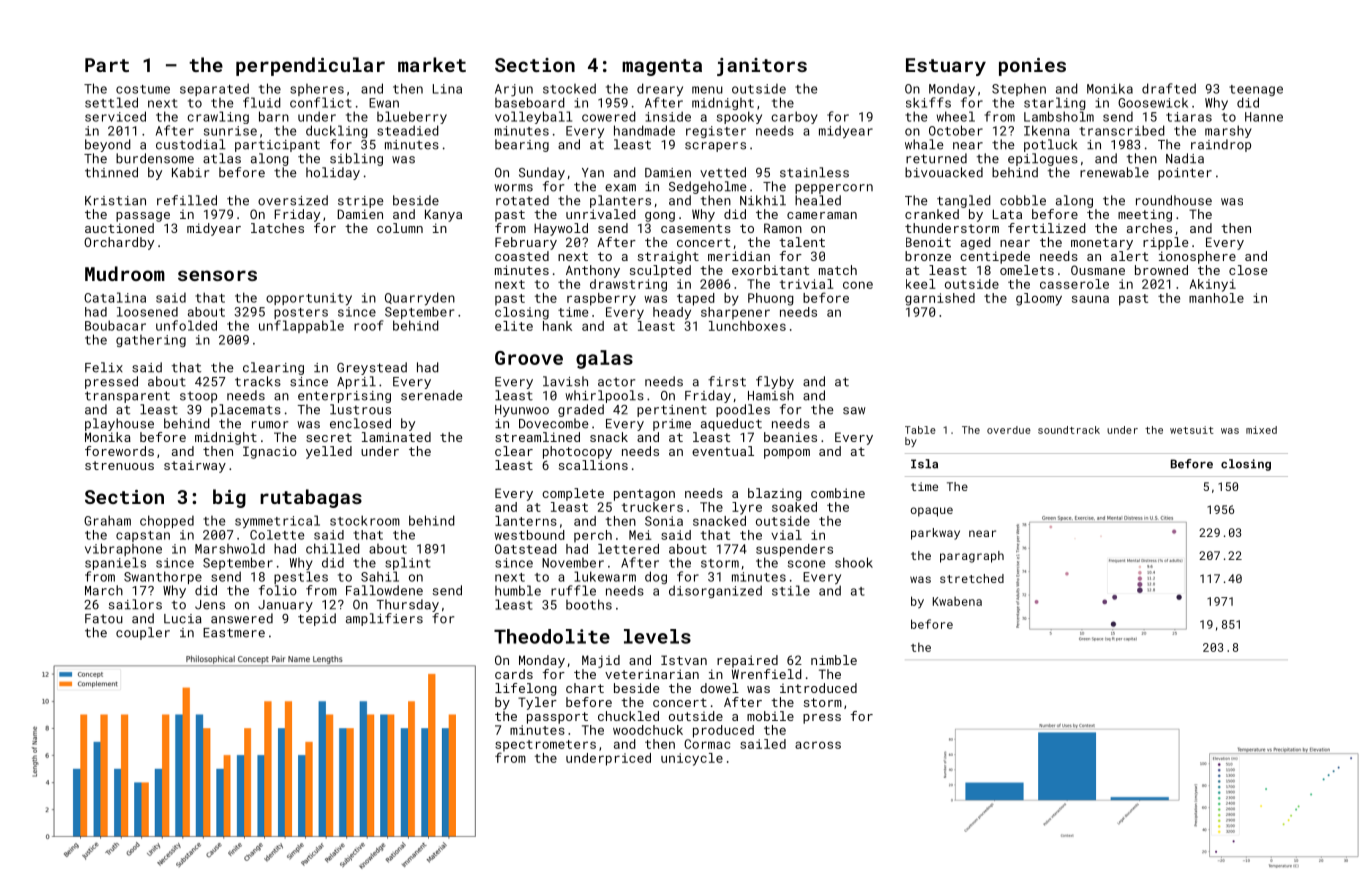  I want to click on unflappable, so click(301, 326).
